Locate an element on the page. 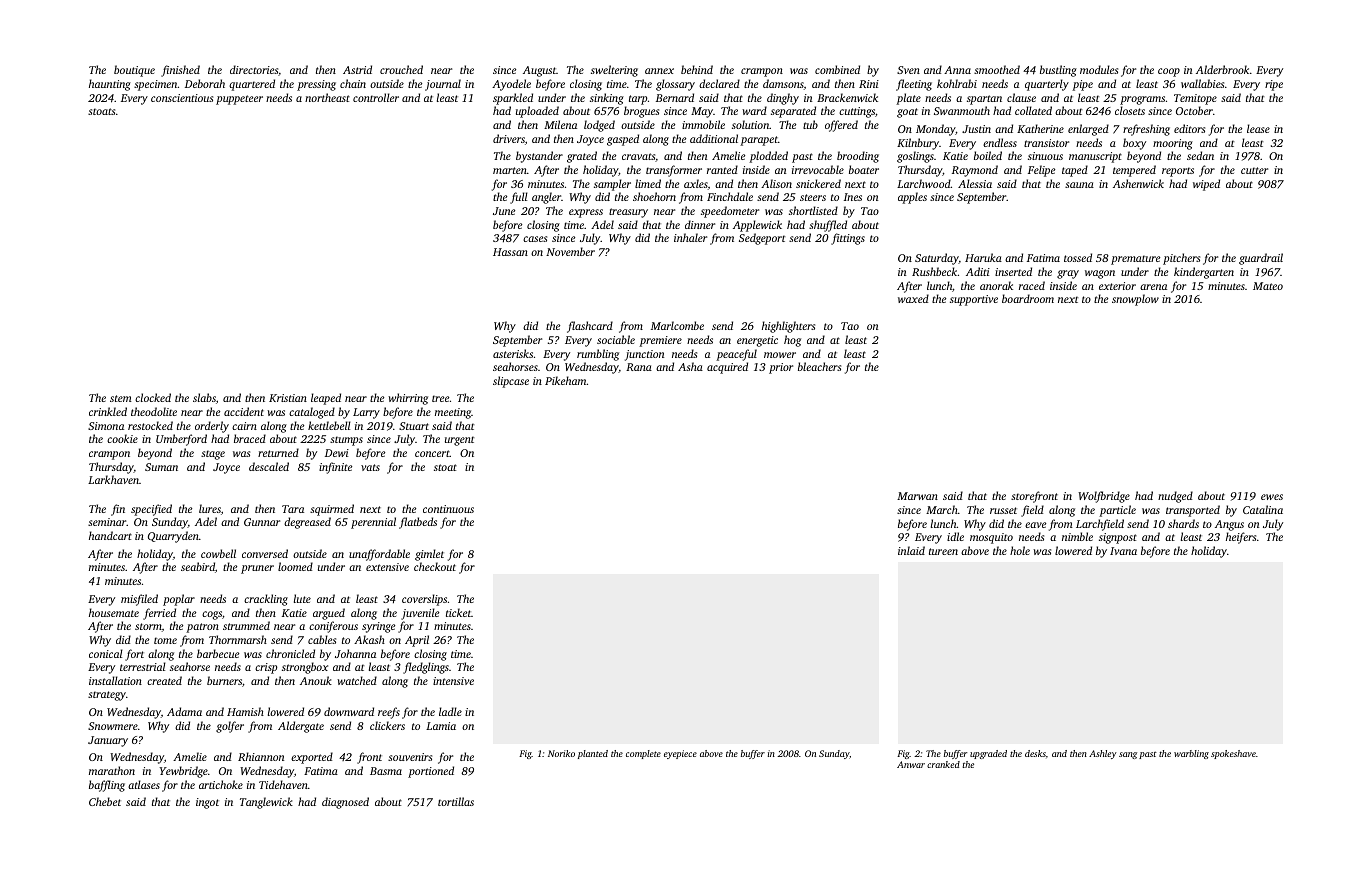 The width and height of the image is (1372, 887). upgraded is located at coordinates (988, 754).
